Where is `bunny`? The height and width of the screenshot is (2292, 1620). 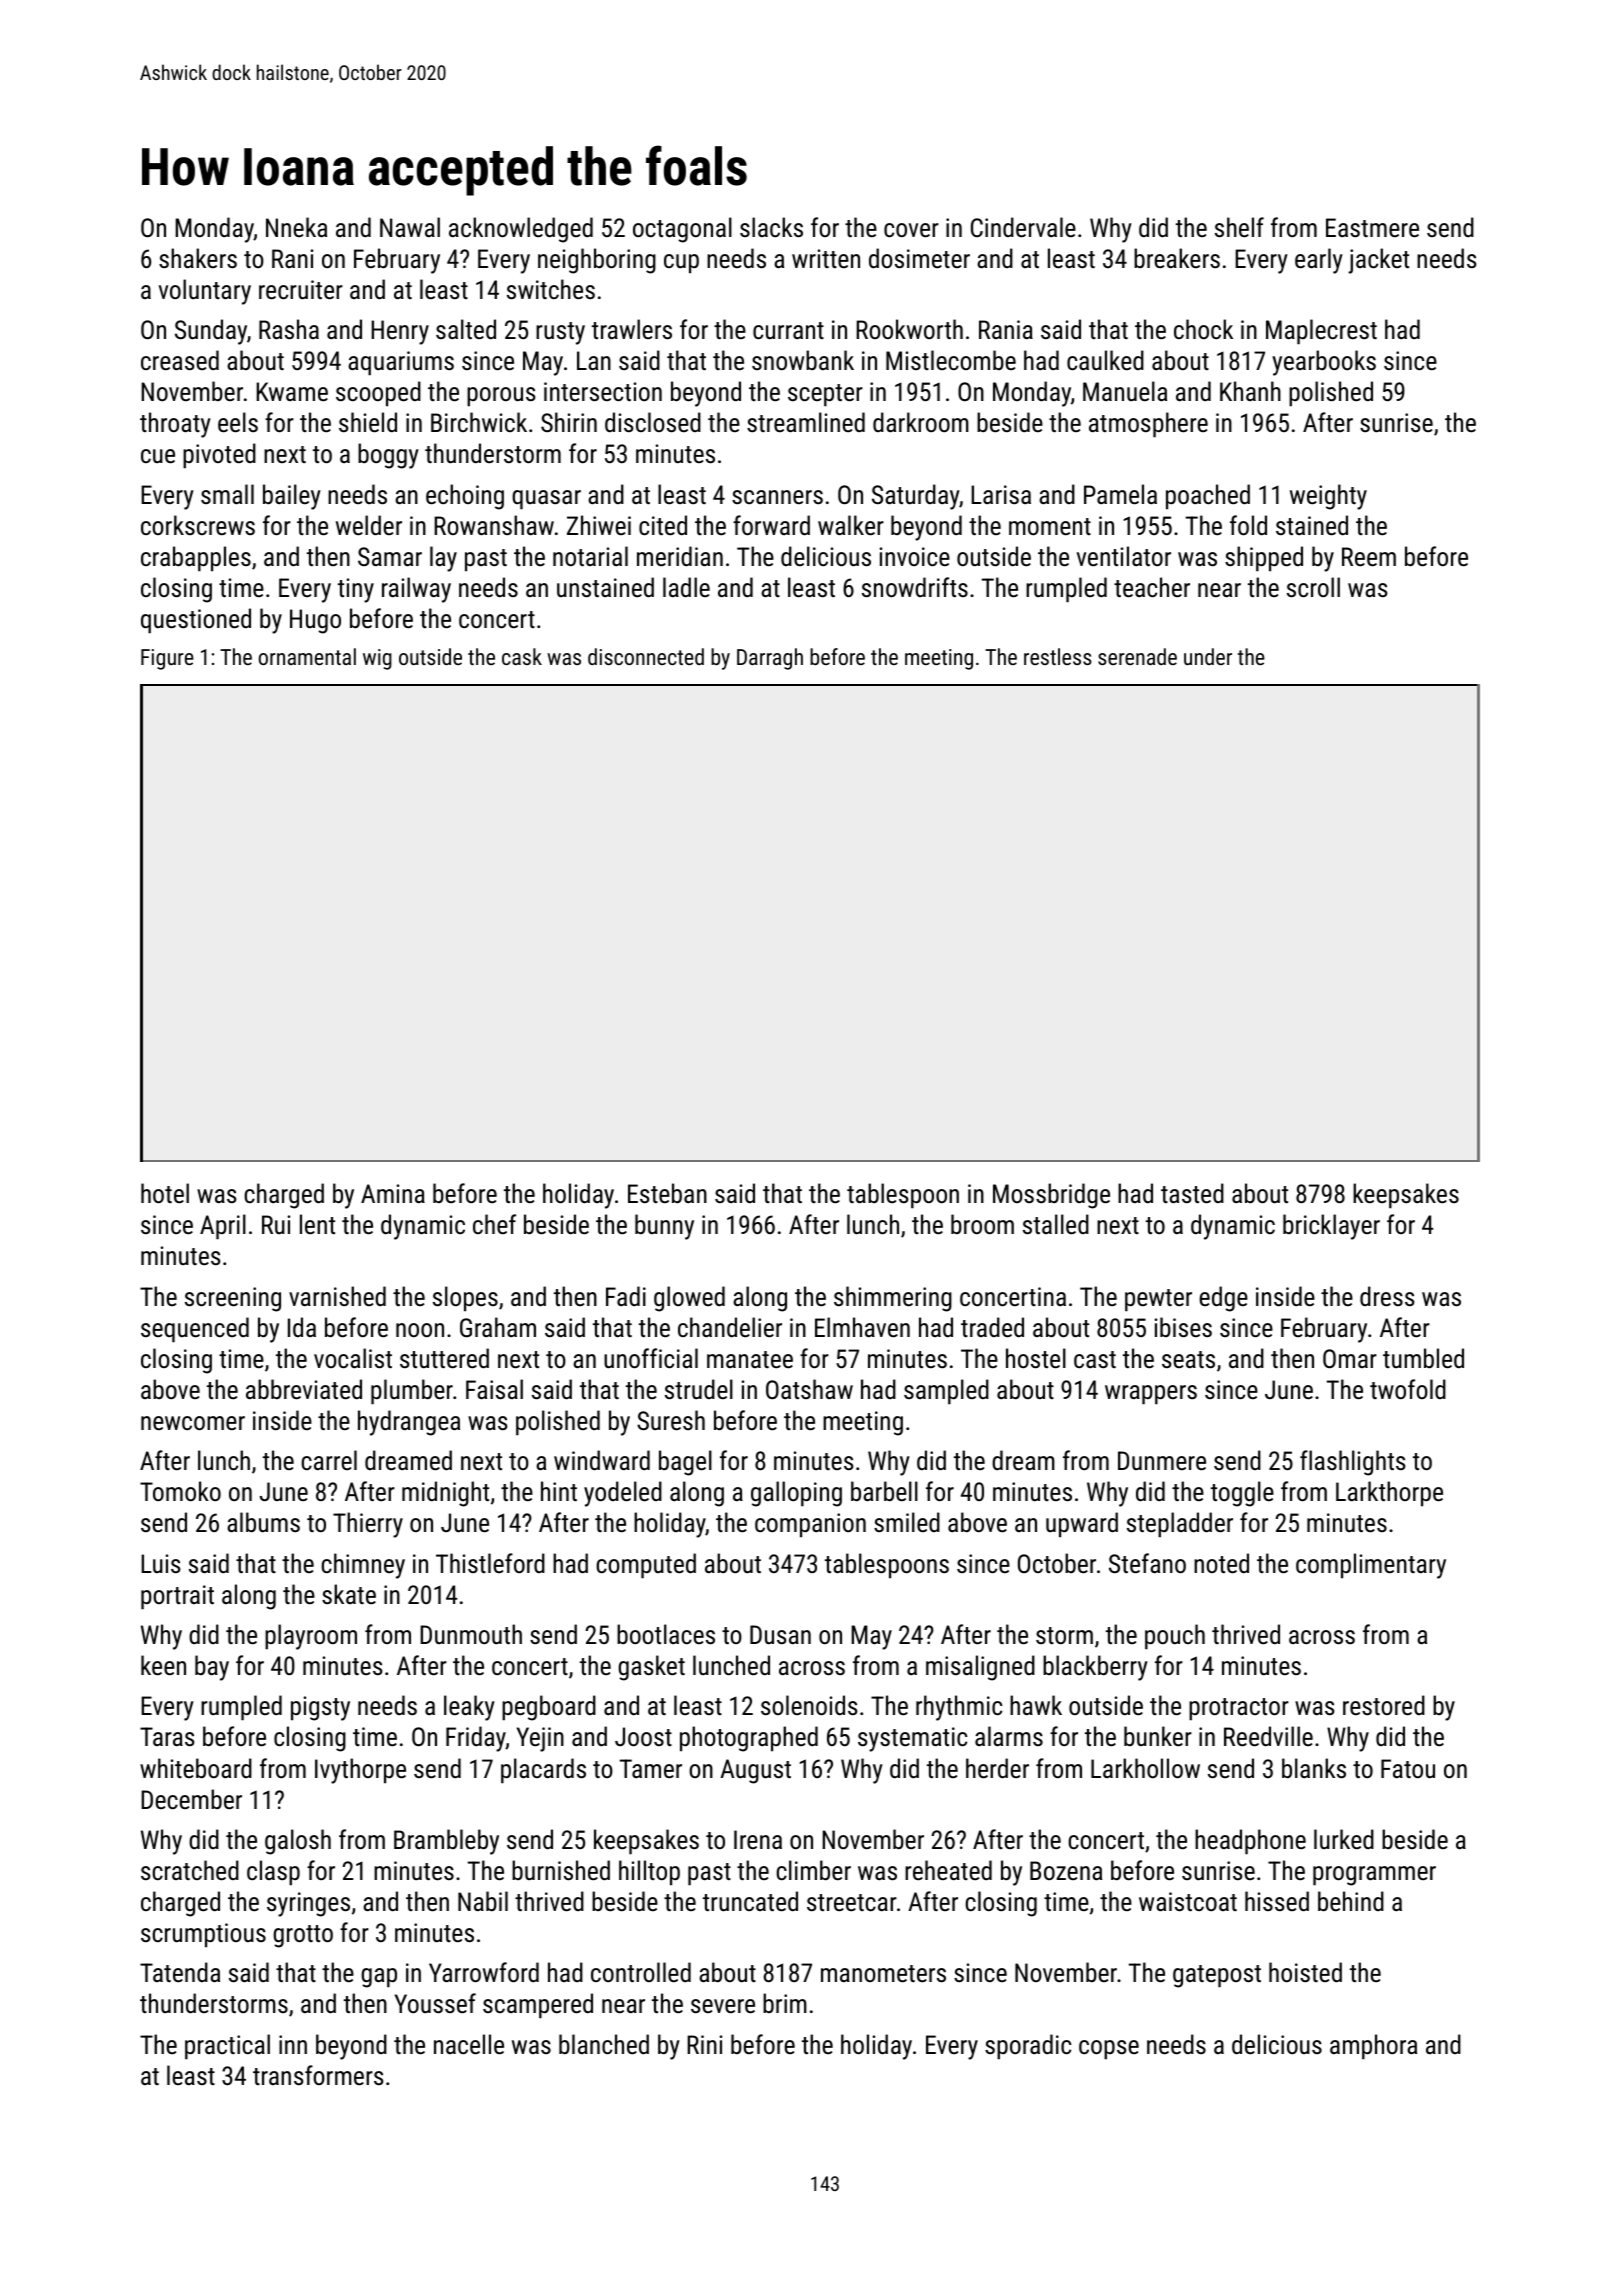 bunny is located at coordinates (664, 1227).
